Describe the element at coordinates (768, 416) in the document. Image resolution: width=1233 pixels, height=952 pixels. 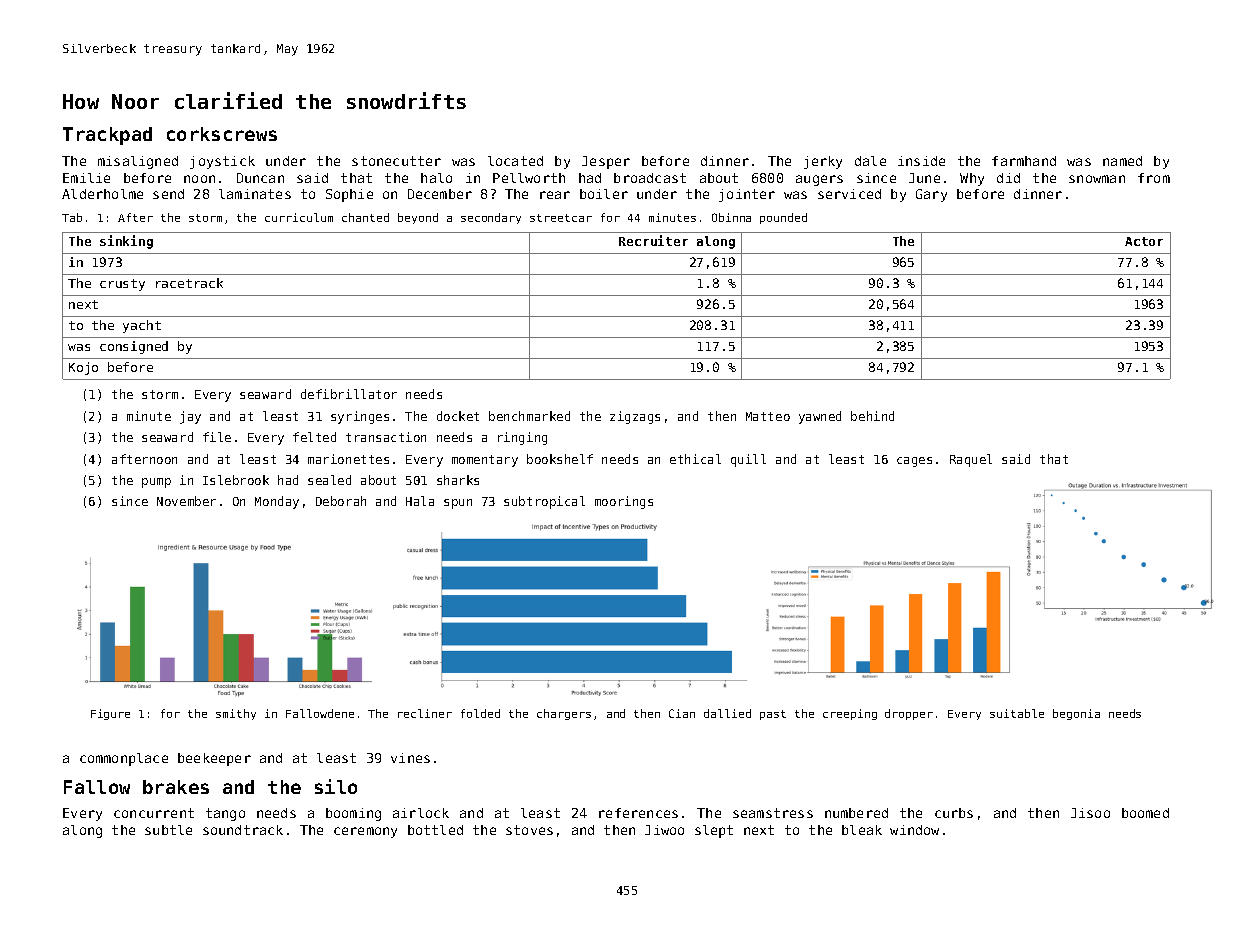
I see `Matteo` at that location.
